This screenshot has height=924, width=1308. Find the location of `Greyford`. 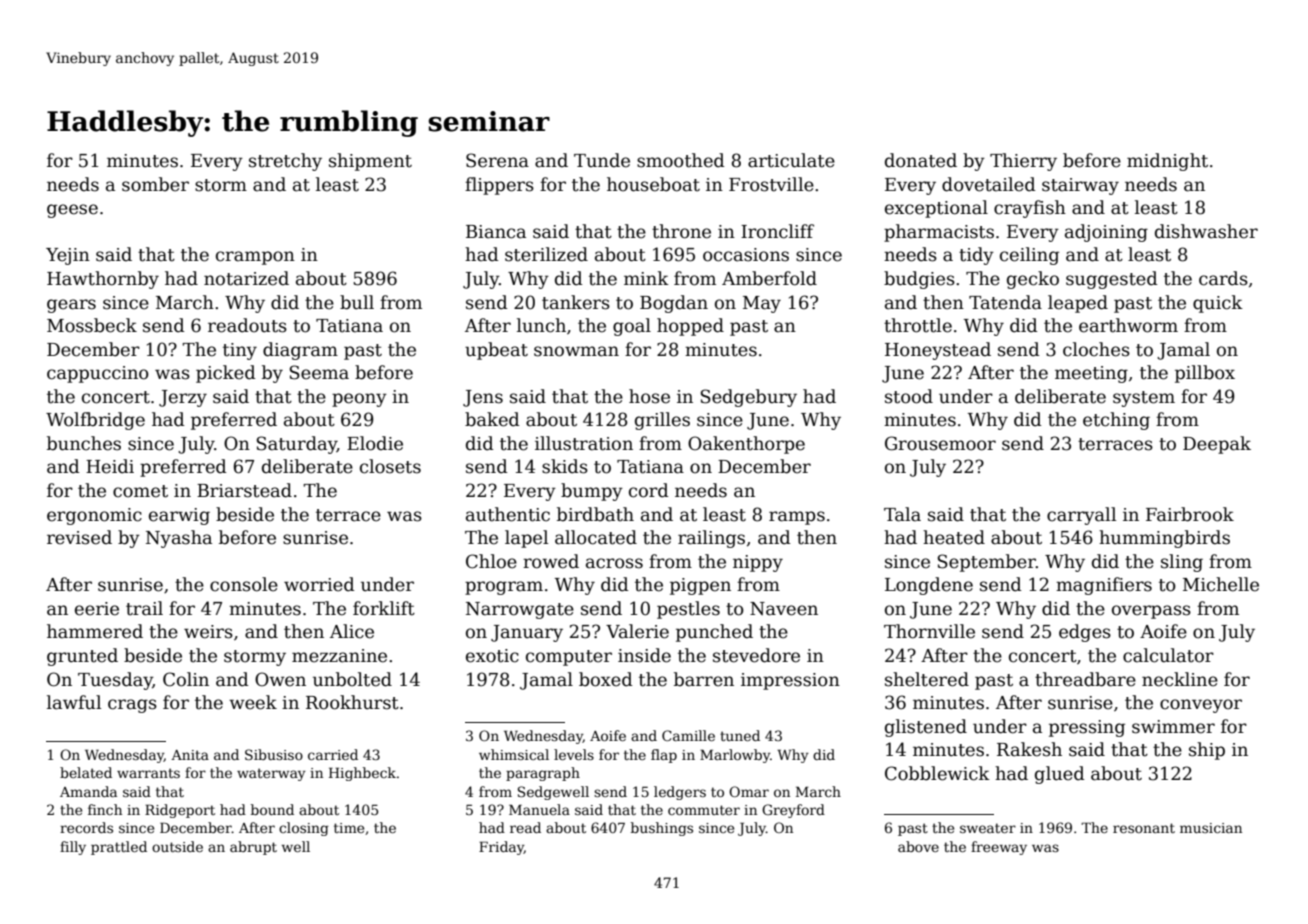

Greyford is located at coordinates (793, 811).
